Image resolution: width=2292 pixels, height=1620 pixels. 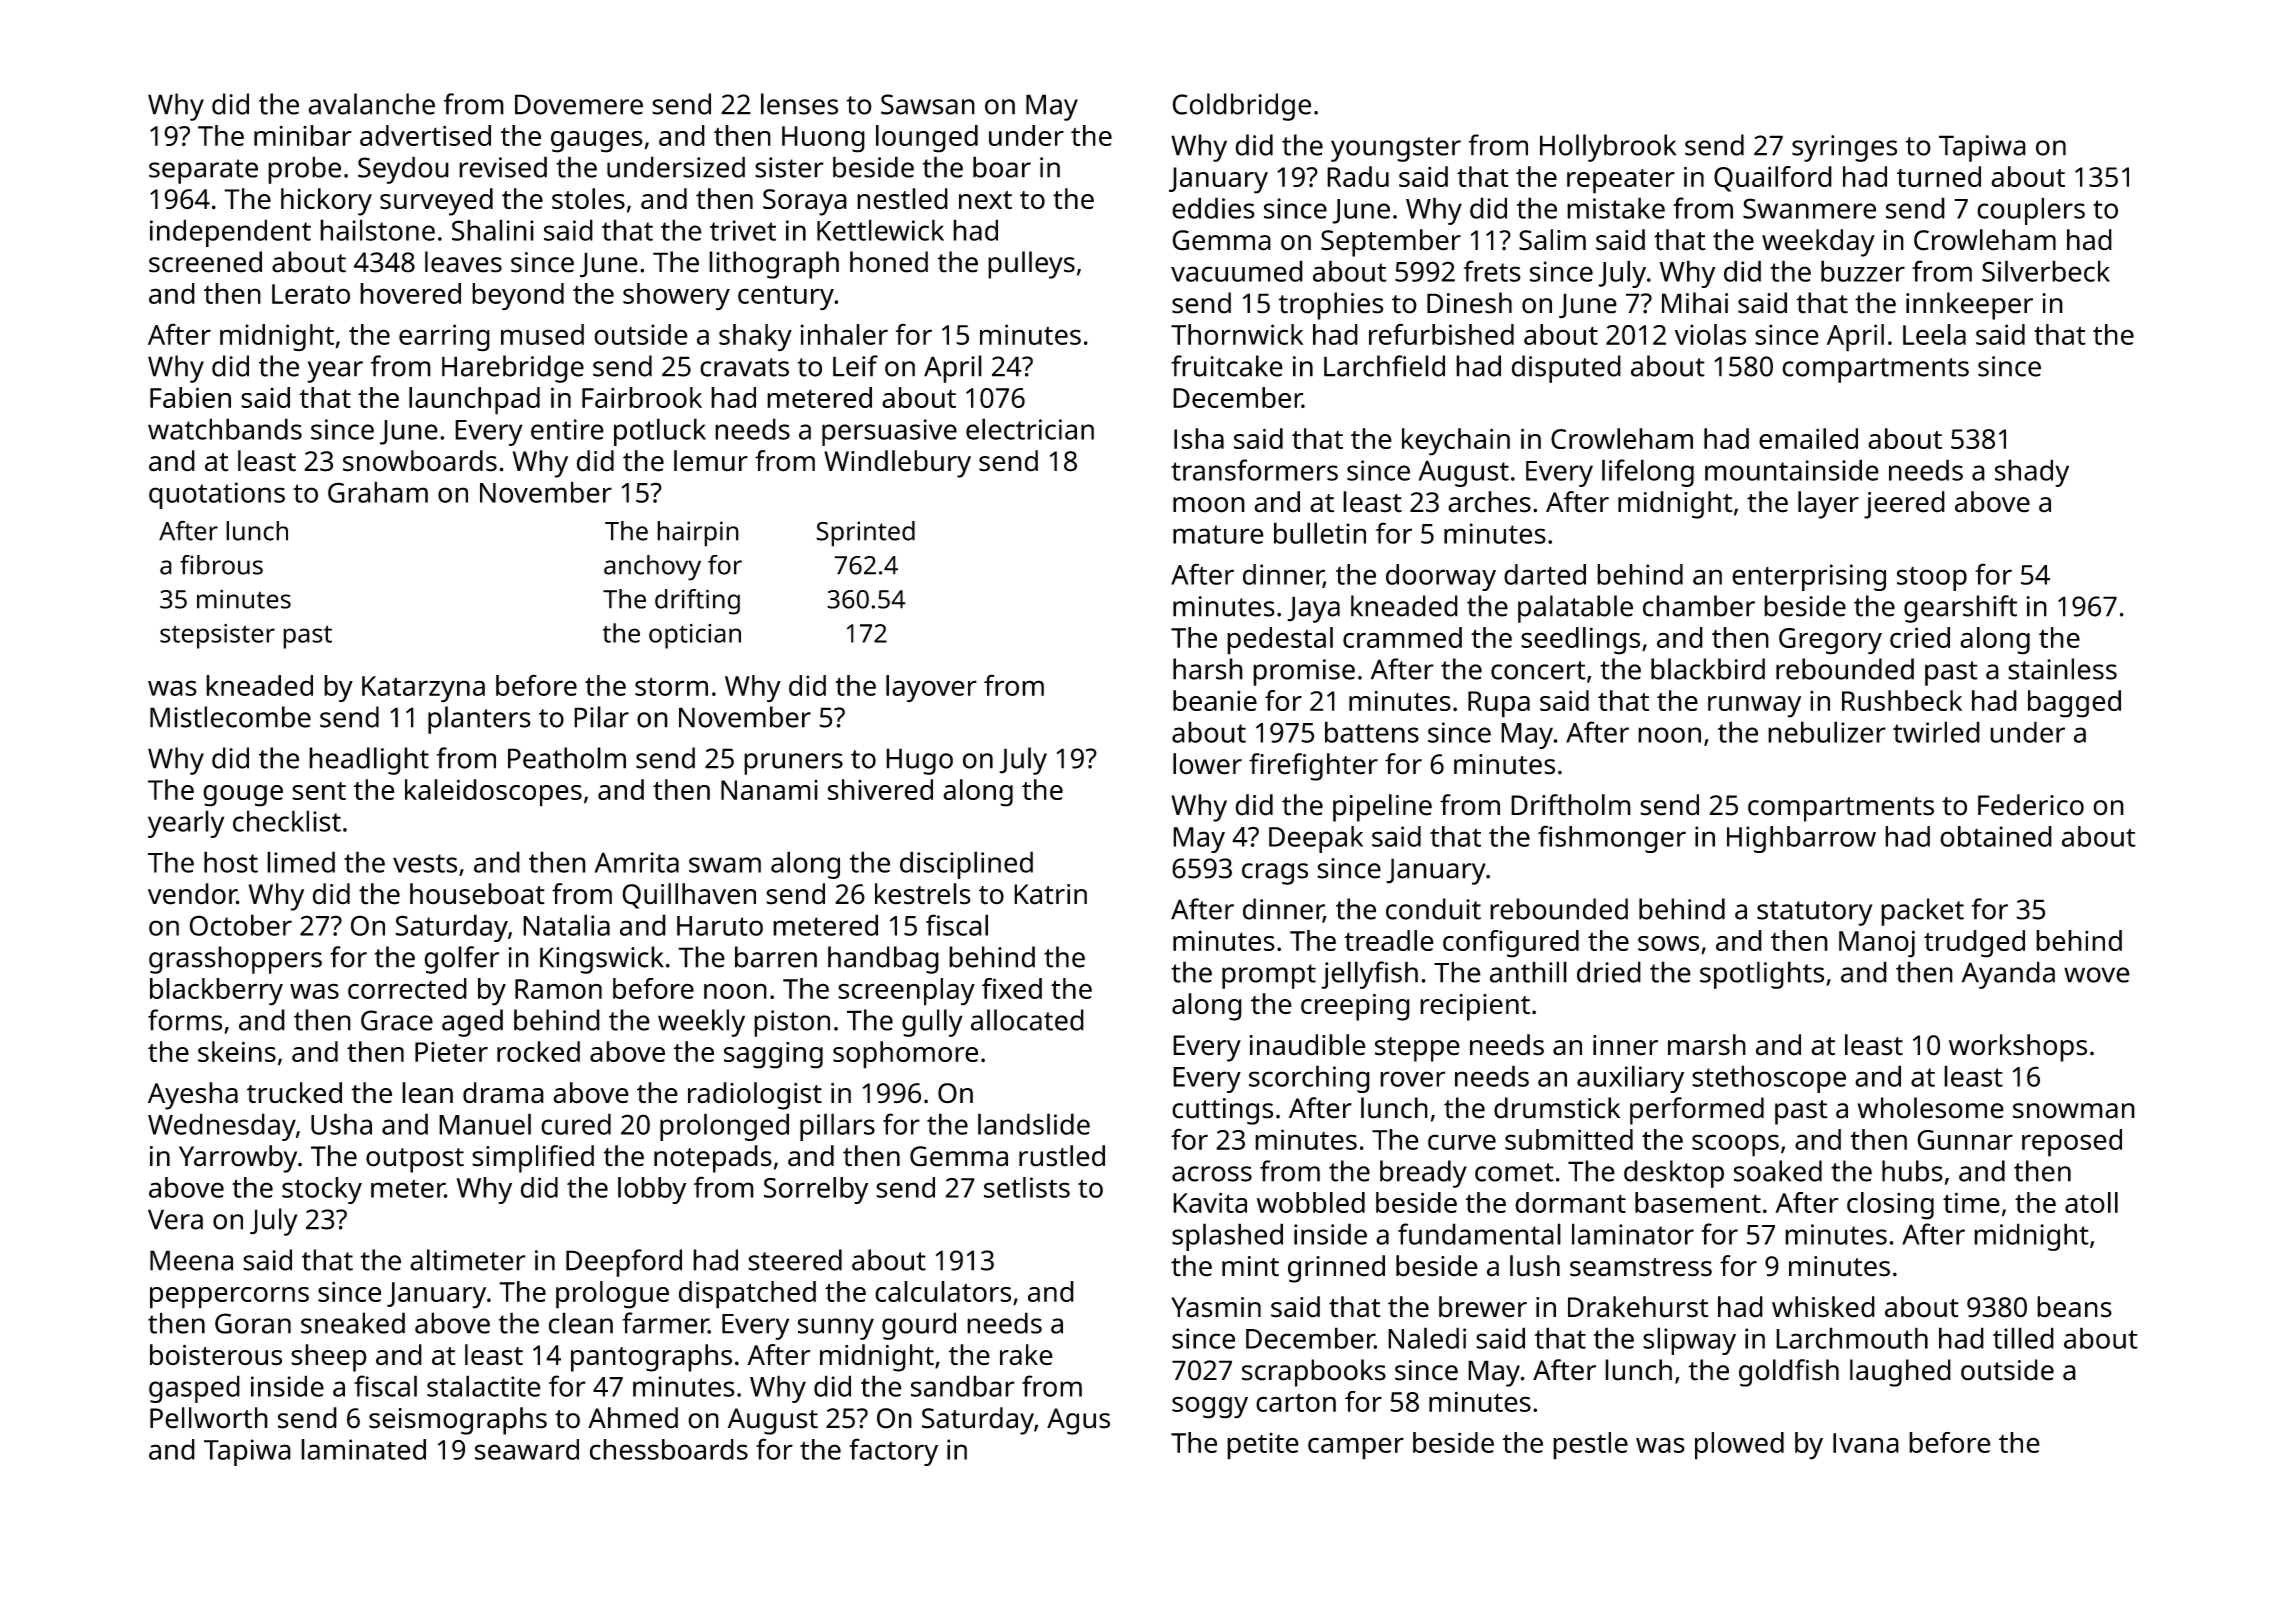 What do you see at coordinates (371, 104) in the document?
I see `avalanche` at bounding box center [371, 104].
